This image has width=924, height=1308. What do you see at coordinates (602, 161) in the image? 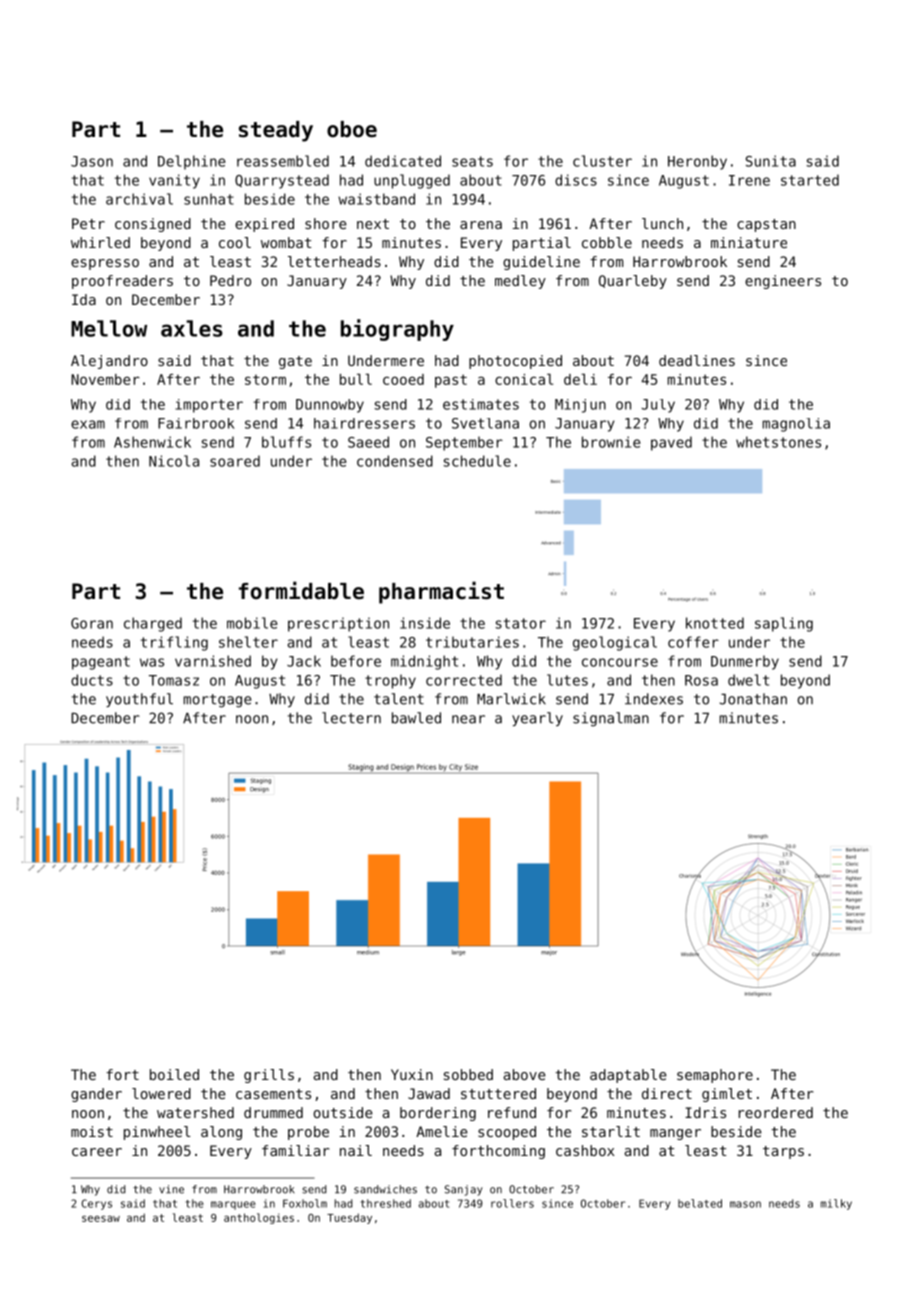
I see `cluster` at bounding box center [602, 161].
